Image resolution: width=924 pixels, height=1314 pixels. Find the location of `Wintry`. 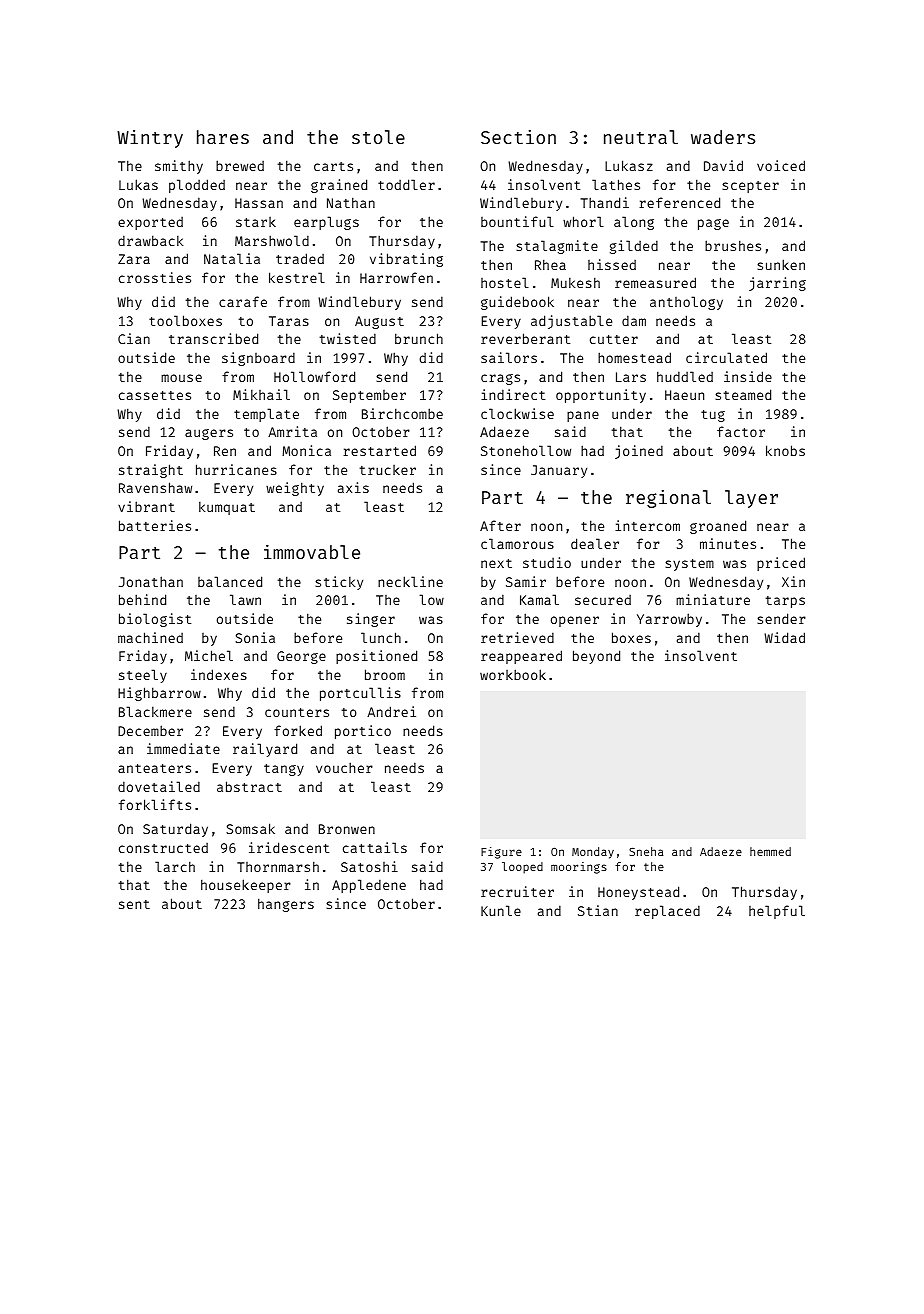

Wintry is located at coordinates (150, 139).
